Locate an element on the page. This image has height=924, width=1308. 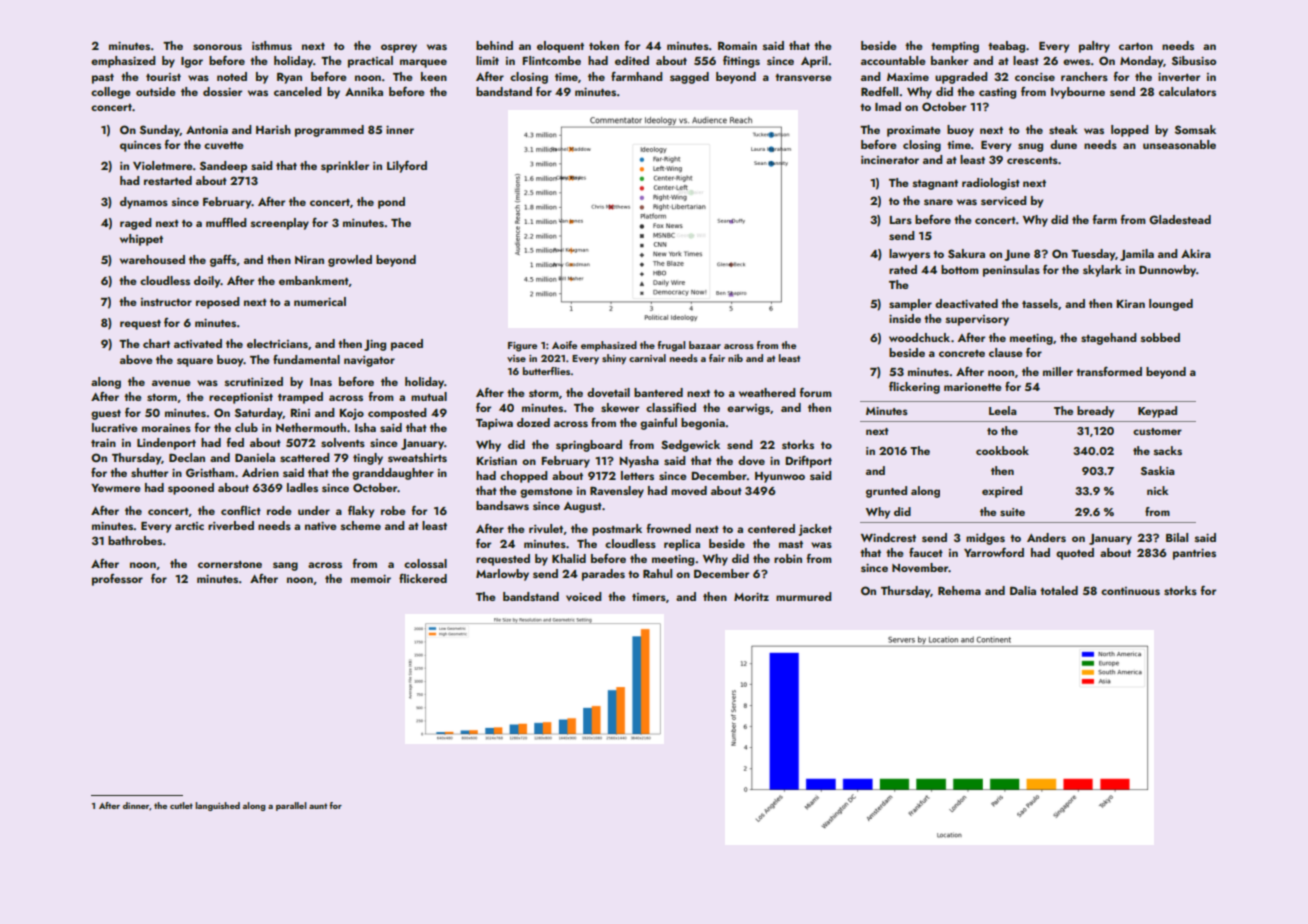
native is located at coordinates (321, 525).
